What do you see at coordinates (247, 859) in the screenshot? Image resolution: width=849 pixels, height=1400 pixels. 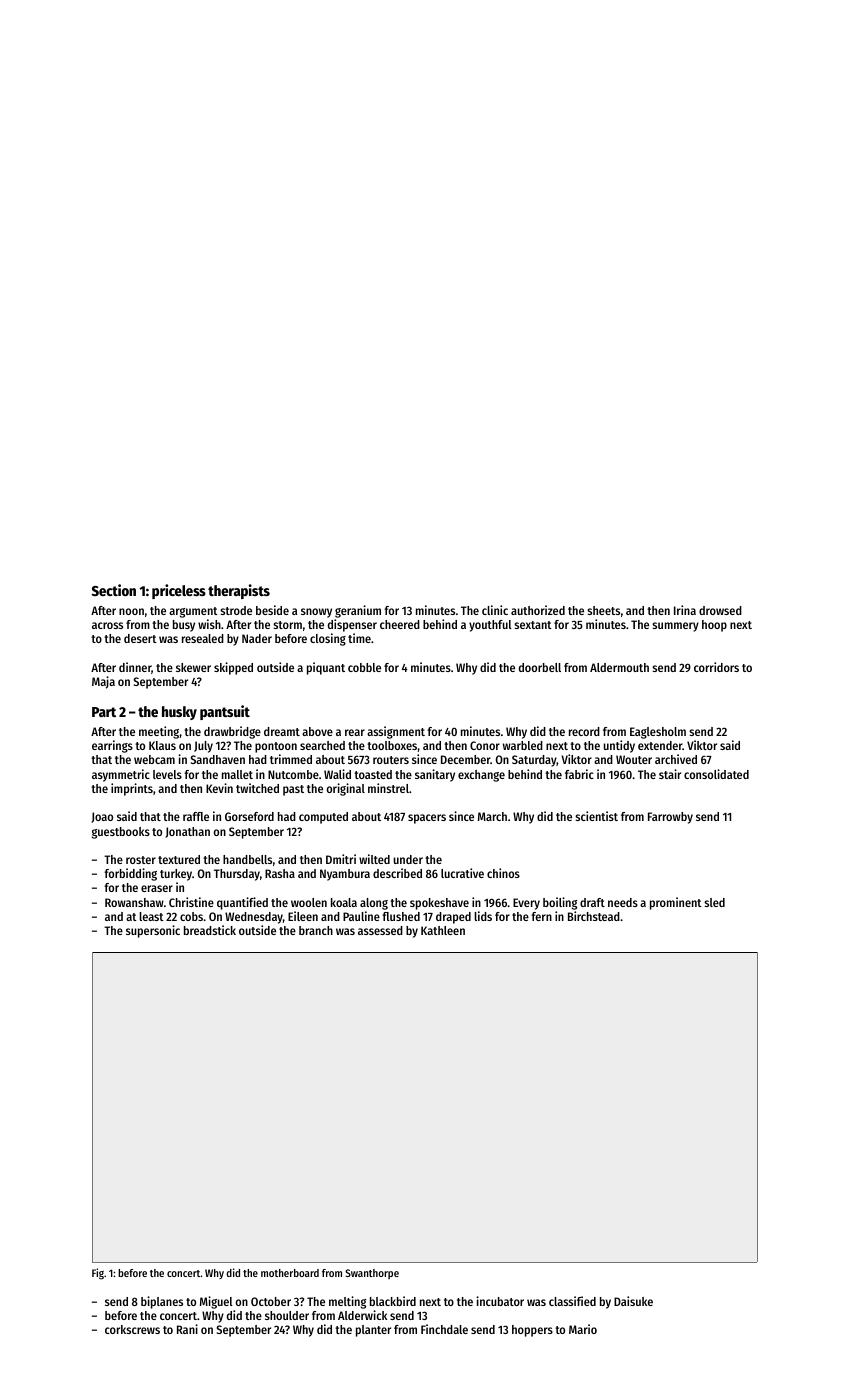 I see `handbells` at bounding box center [247, 859].
